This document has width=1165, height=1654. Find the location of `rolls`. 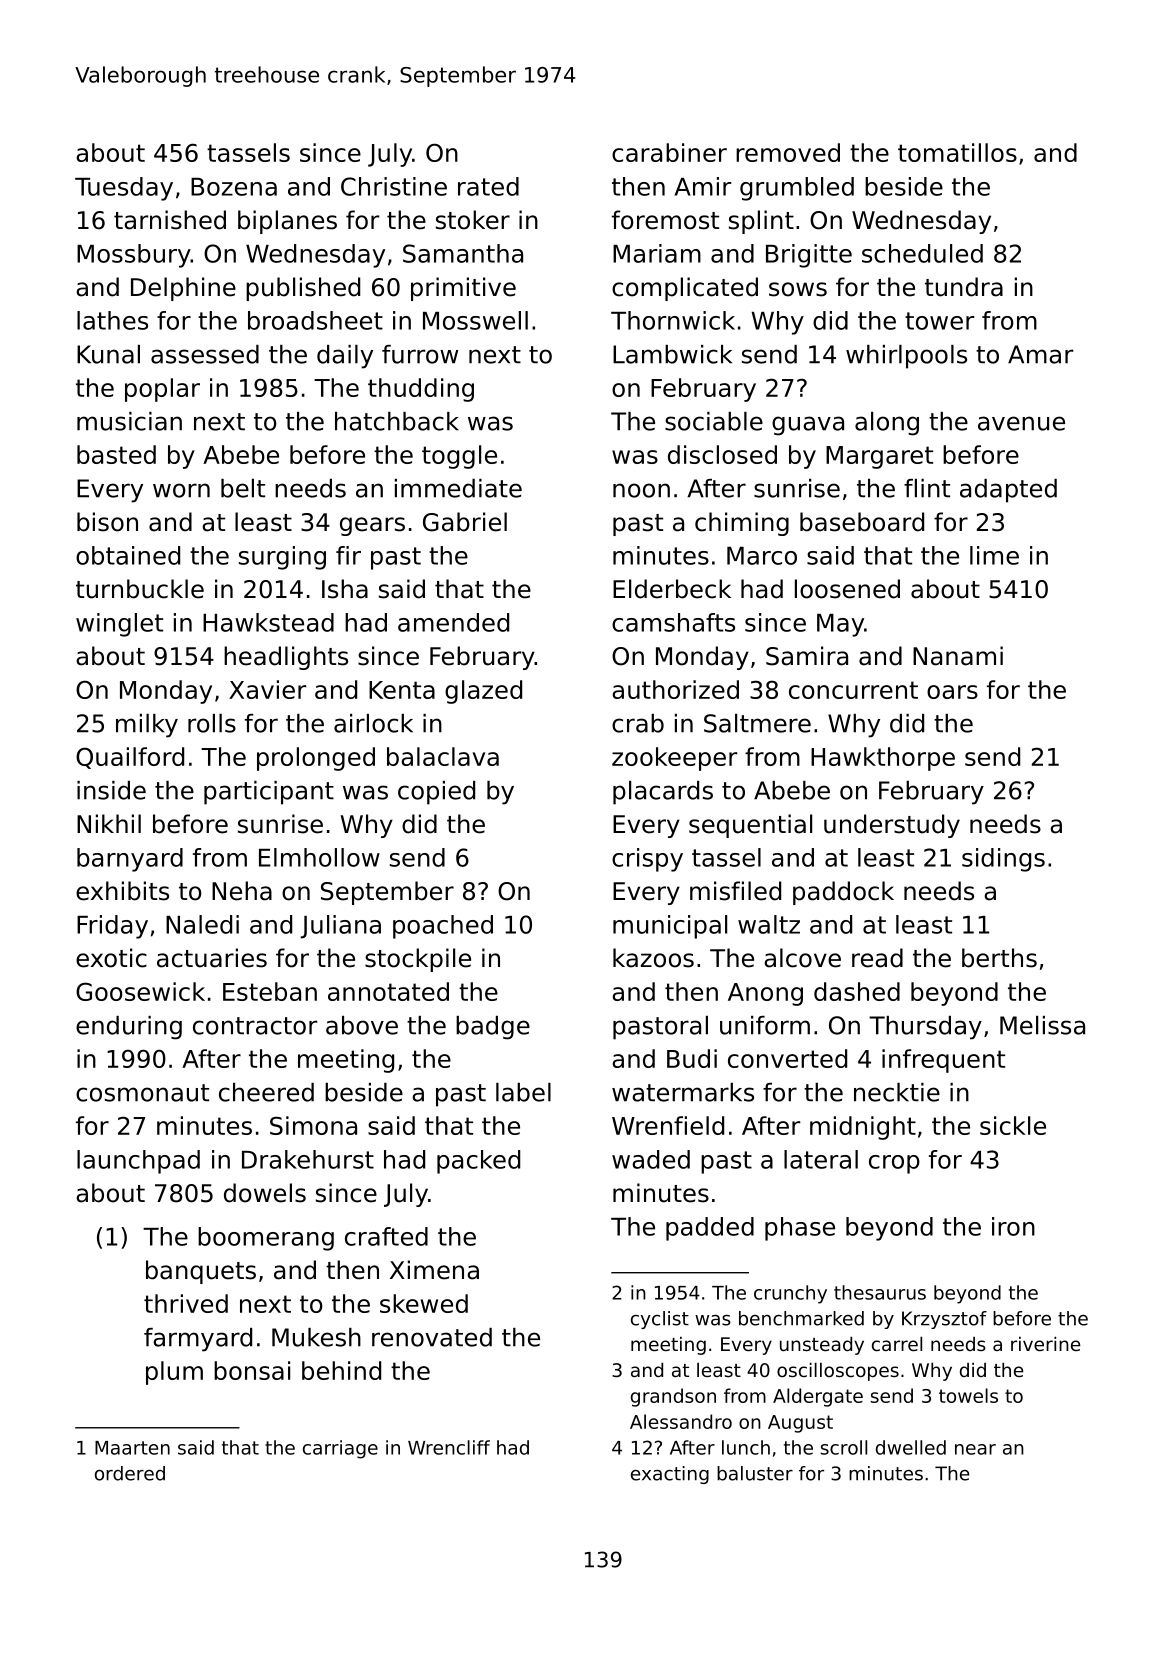

rolls is located at coordinates (212, 723).
